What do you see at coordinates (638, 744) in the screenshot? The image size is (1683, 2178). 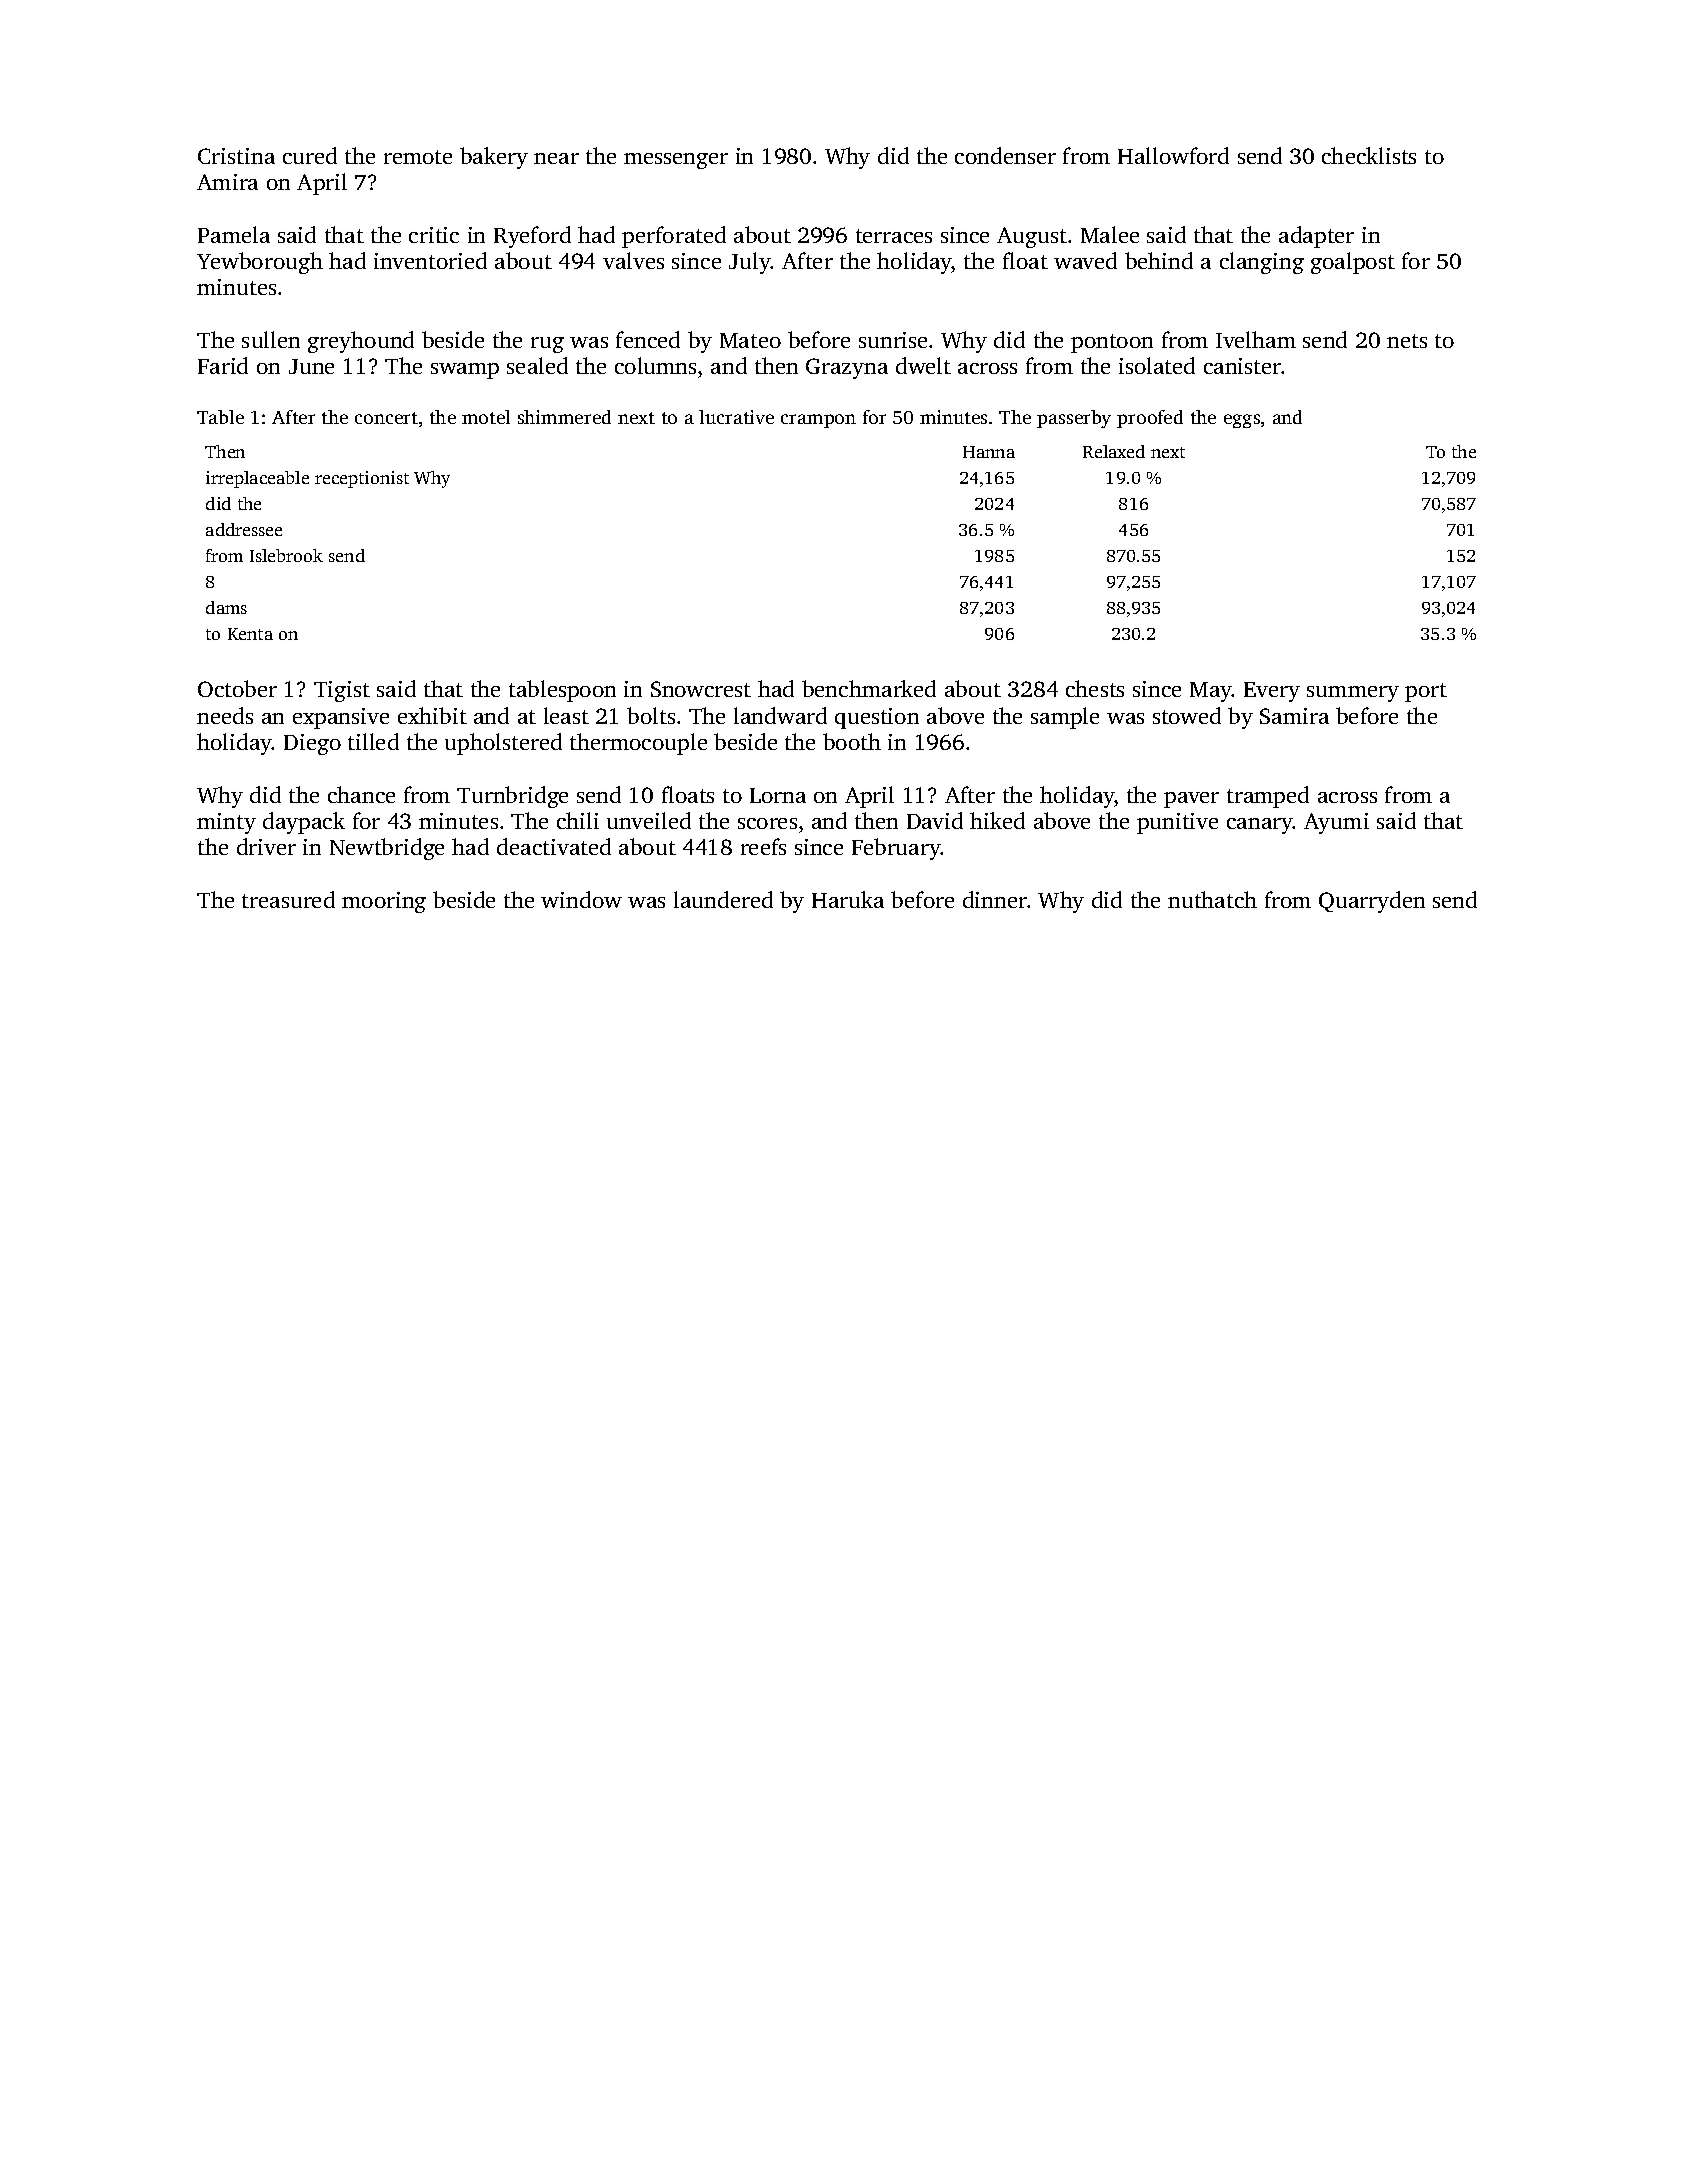 I see `thermocouple` at bounding box center [638, 744].
